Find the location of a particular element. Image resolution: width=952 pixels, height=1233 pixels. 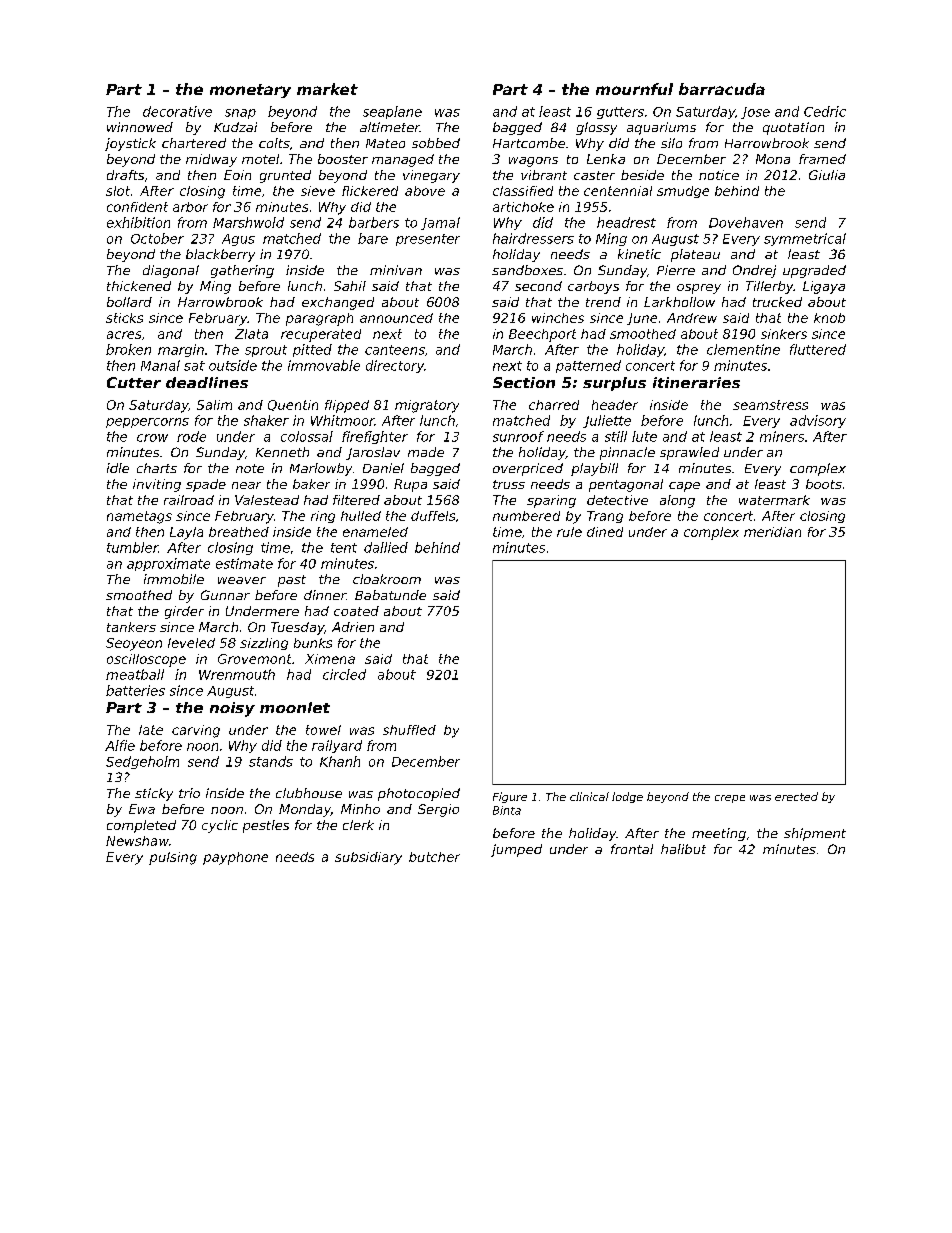

winnowed is located at coordinates (140, 127).
